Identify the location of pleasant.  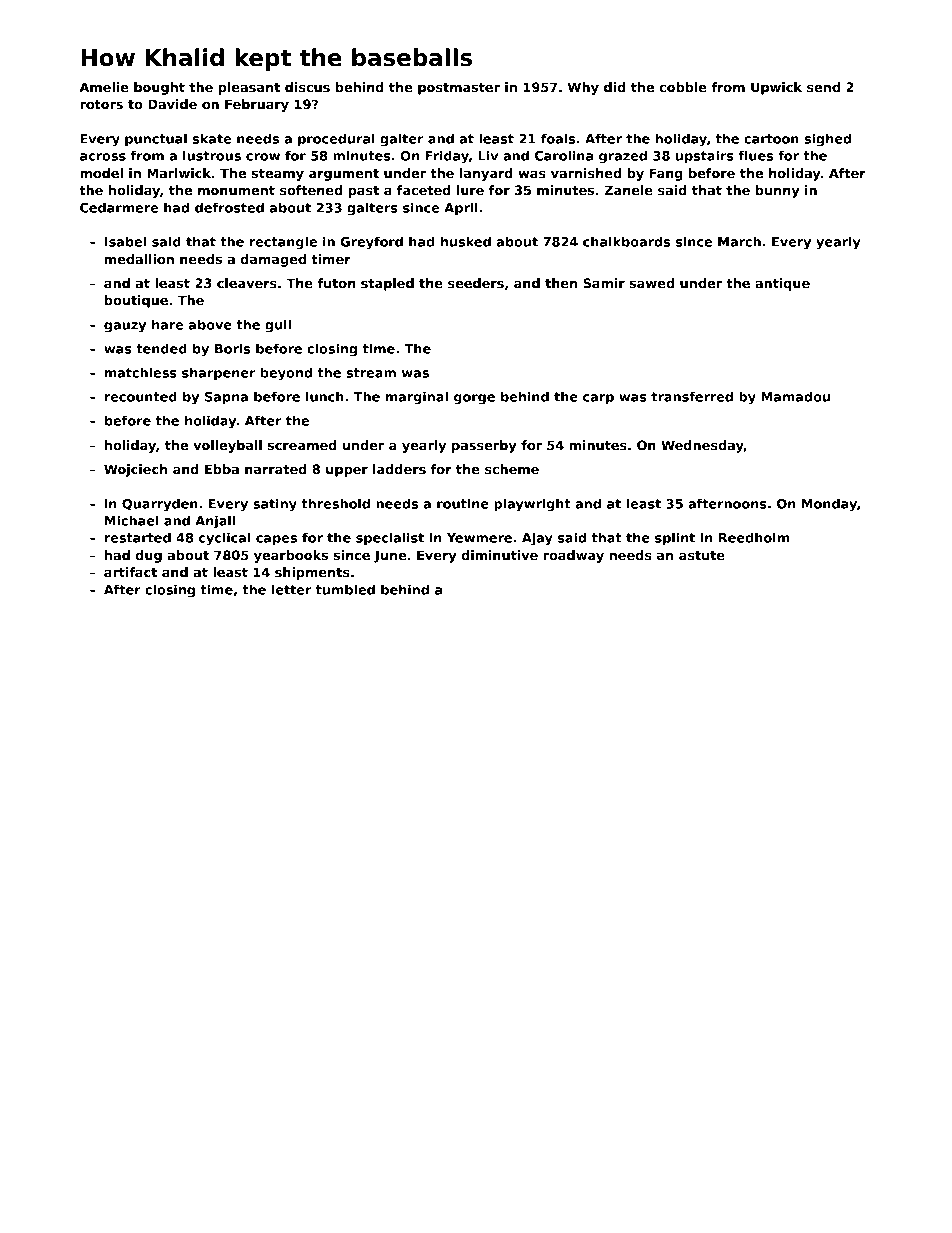
(249, 88).
